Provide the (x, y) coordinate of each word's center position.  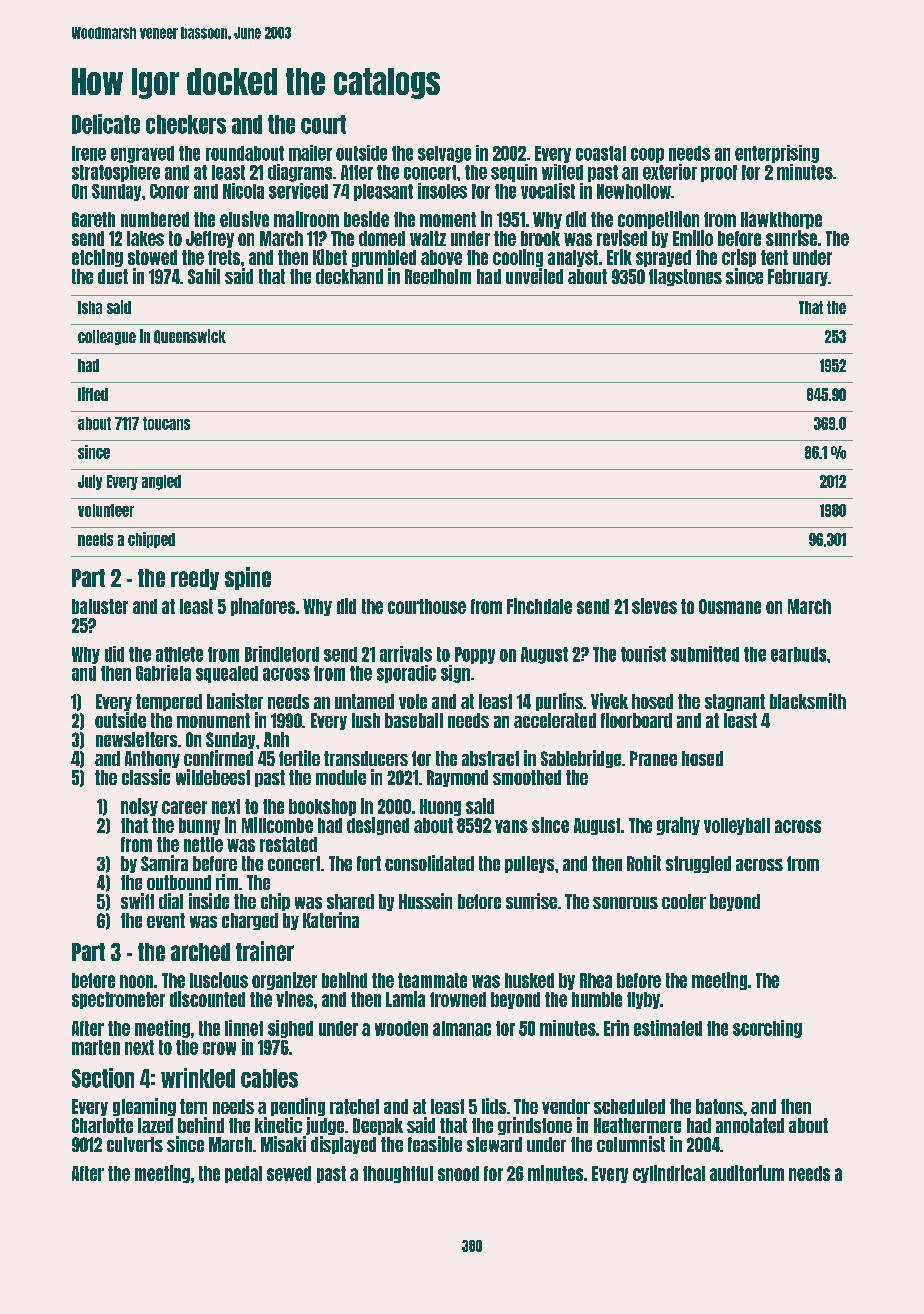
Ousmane (730, 606)
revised (622, 238)
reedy (195, 579)
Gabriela (163, 673)
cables (269, 1078)
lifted (93, 394)
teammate (432, 980)
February (798, 277)
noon (136, 981)
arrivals (406, 654)
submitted (705, 654)
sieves (654, 606)
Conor (169, 191)
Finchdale (539, 606)
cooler (684, 901)
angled (161, 482)
